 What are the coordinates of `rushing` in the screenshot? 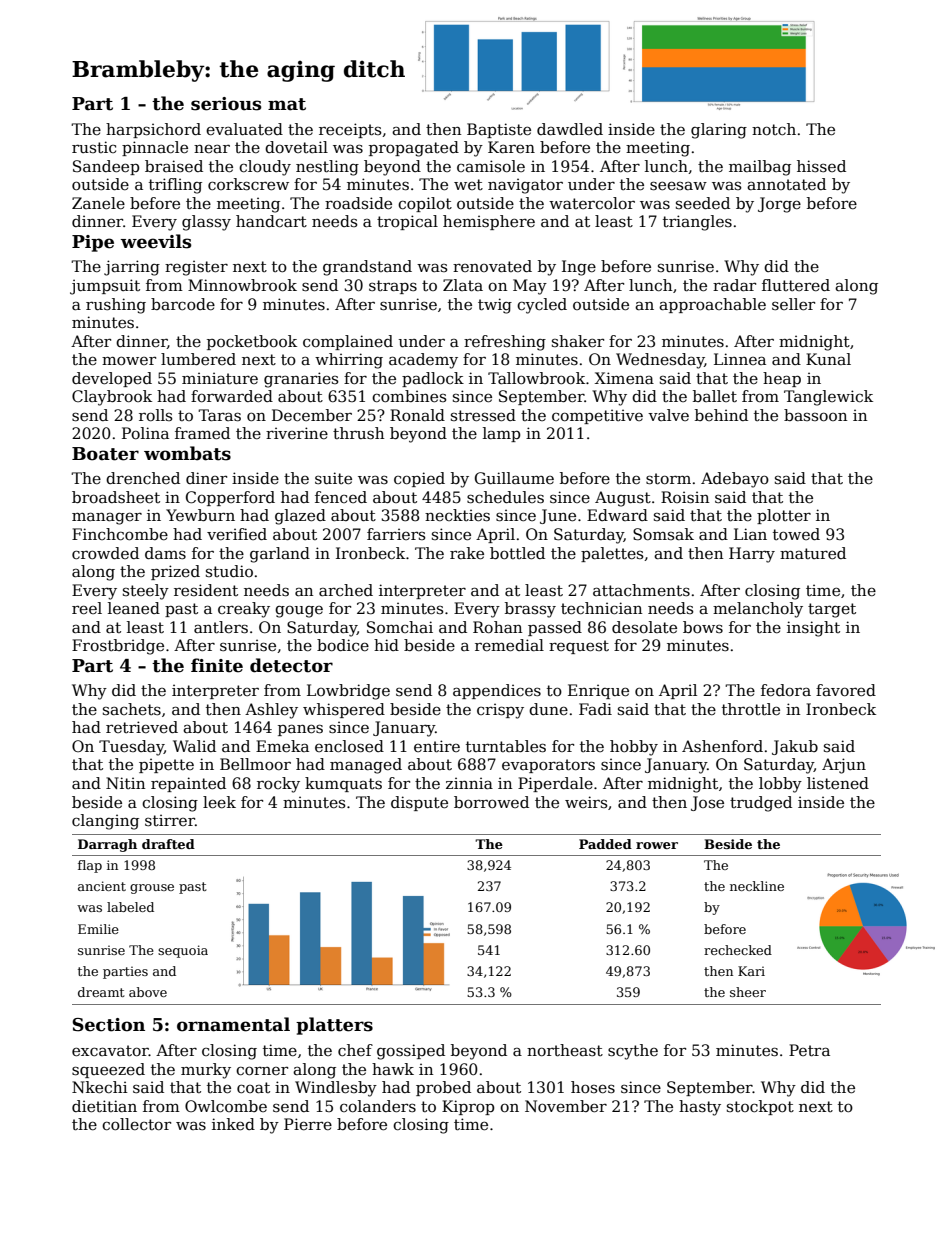 It's located at (116, 306).
